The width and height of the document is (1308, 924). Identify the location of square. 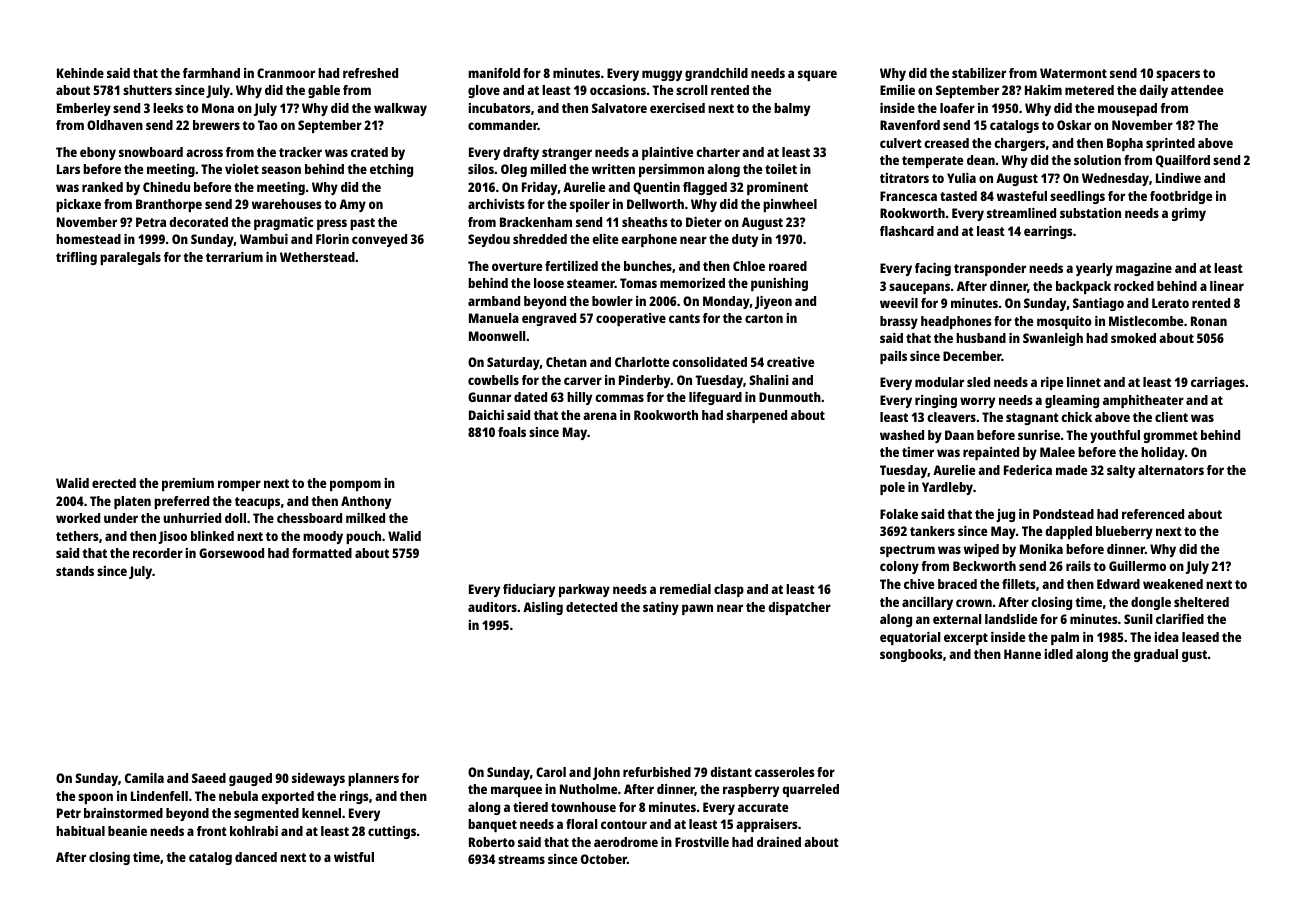
(817, 75).
